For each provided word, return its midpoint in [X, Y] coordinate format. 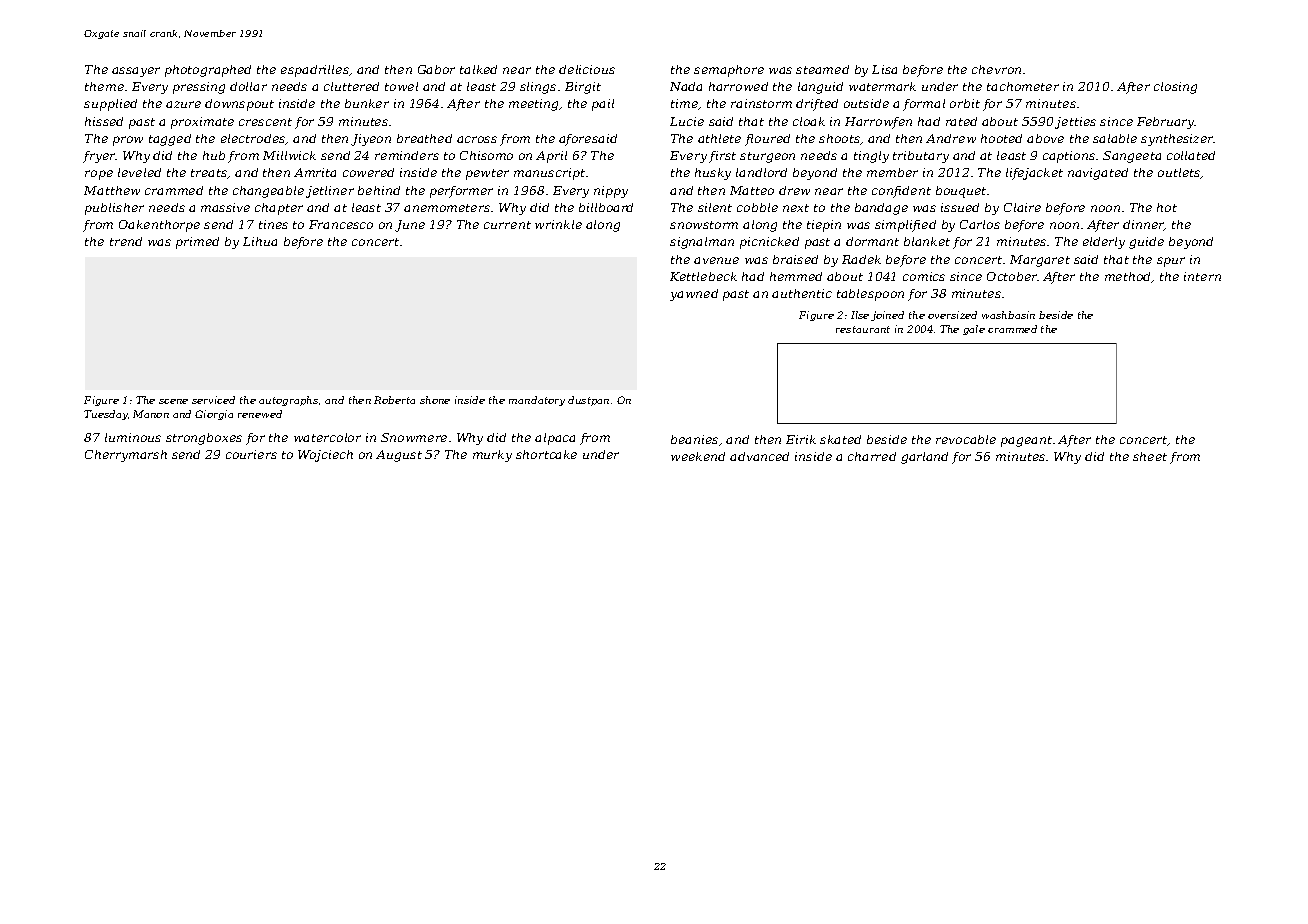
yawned [694, 295]
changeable [268, 192]
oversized [952, 315]
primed [197, 243]
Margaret [1040, 261]
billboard [606, 207]
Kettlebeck [703, 276]
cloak [809, 121]
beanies [694, 439]
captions [1069, 157]
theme [104, 86]
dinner [1144, 225]
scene [173, 401]
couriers [251, 454]
